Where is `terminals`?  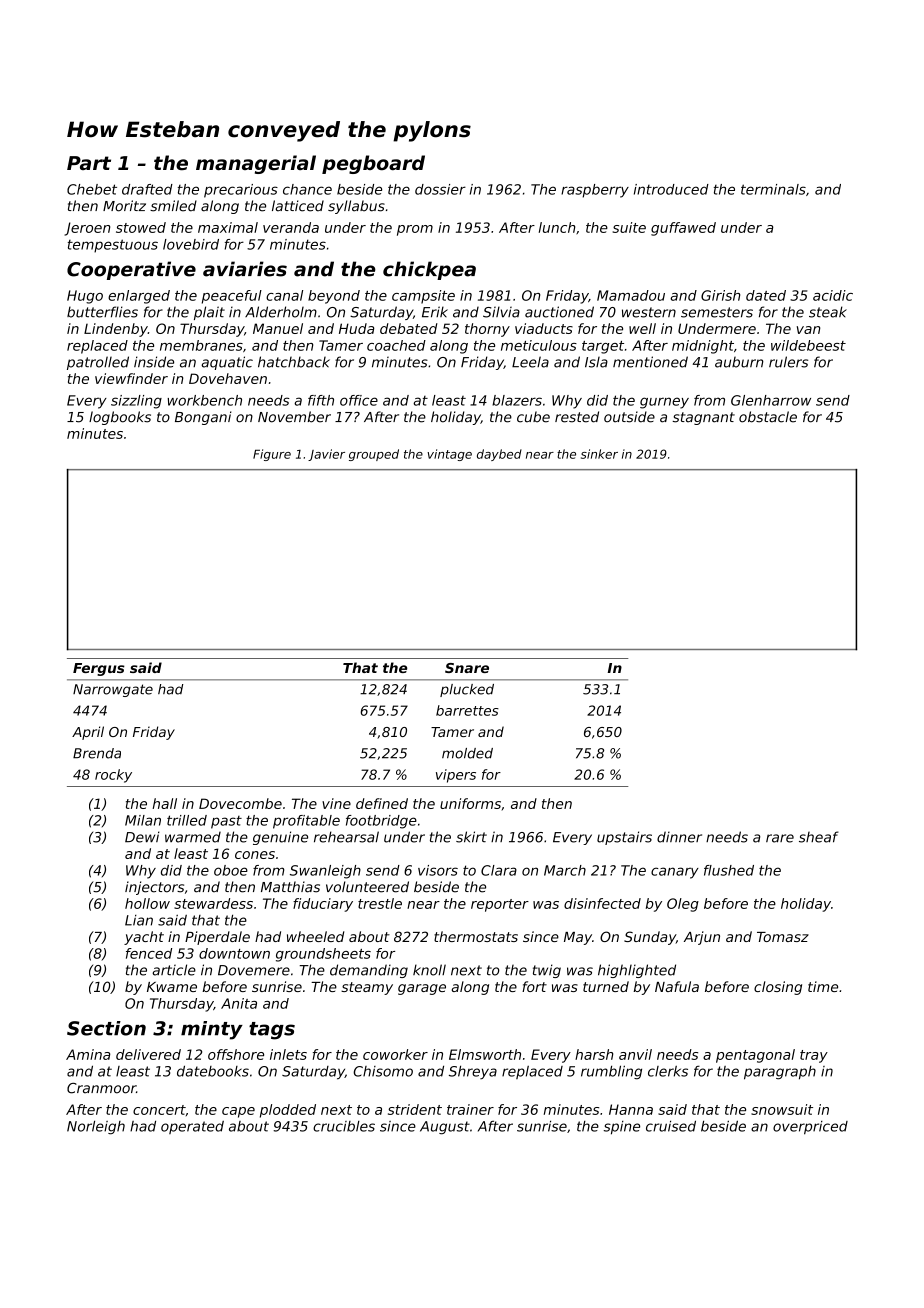
terminals is located at coordinates (773, 189).
